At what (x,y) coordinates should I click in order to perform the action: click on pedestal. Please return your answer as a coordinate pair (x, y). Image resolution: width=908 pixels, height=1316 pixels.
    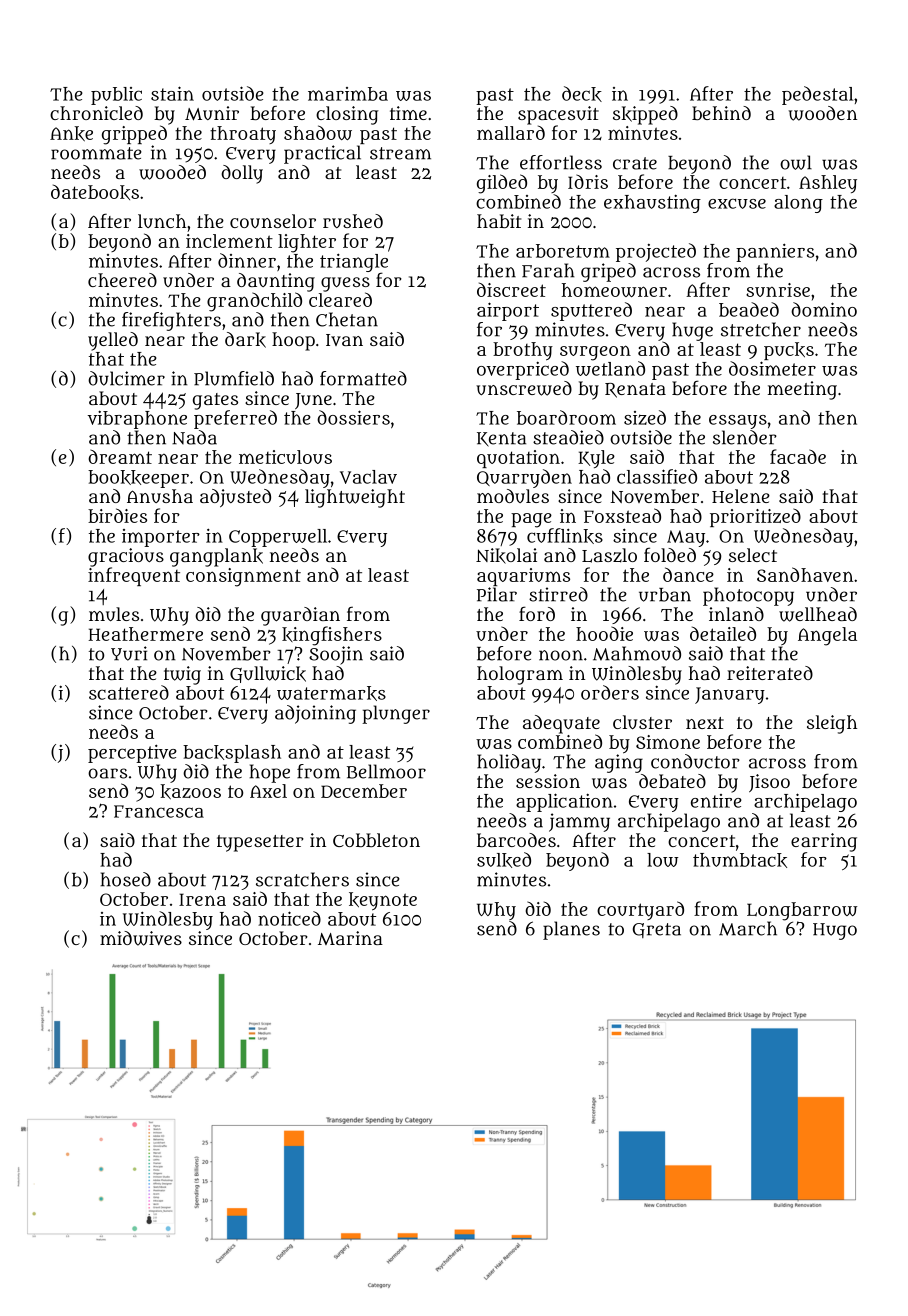
    Looking at the image, I should click on (817, 95).
